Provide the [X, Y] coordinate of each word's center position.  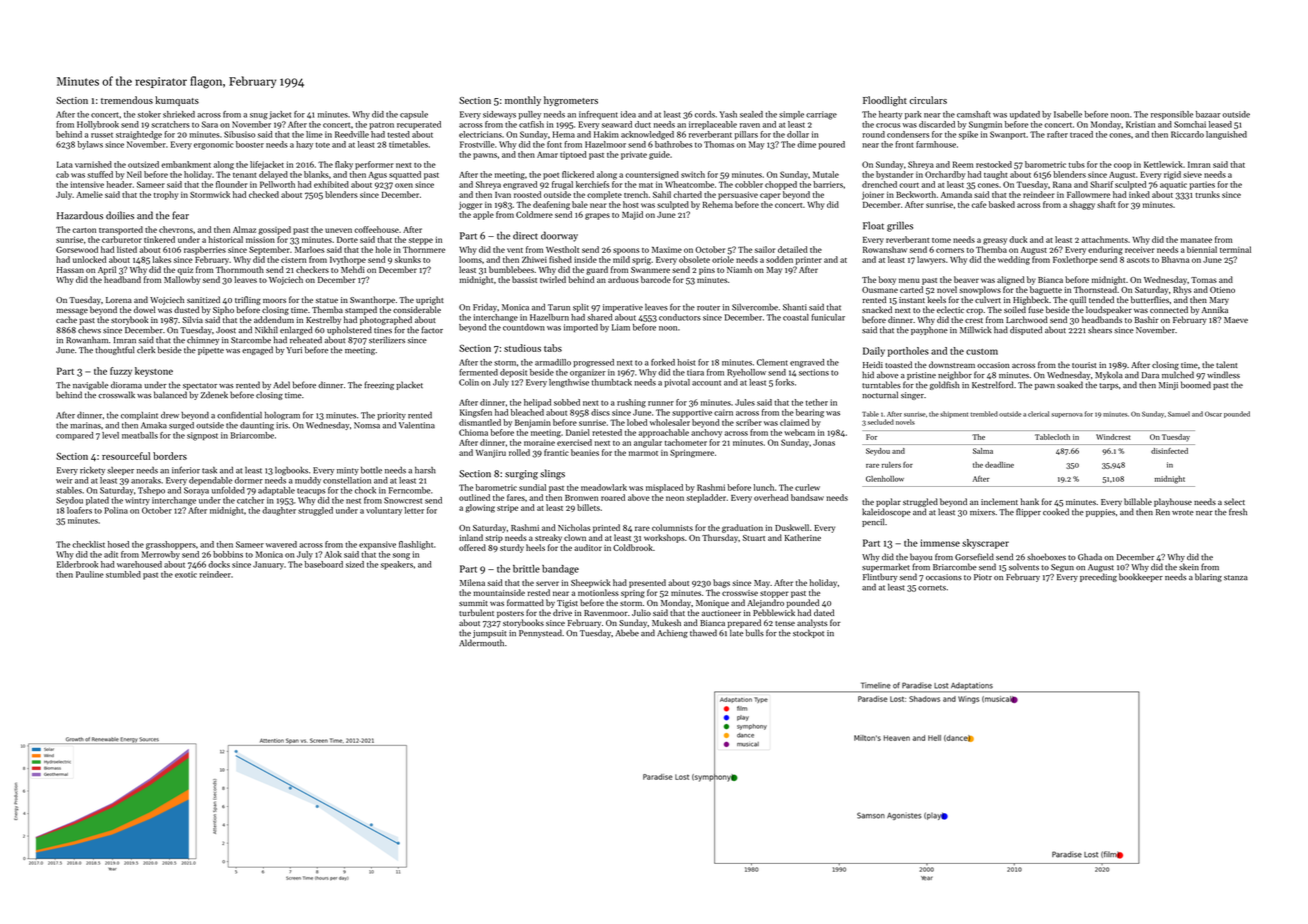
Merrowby [161, 555]
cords [705, 114]
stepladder [706, 498]
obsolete [694, 259]
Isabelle [1068, 114]
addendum [274, 319]
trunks [1207, 194]
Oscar [1213, 414]
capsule [414, 115]
